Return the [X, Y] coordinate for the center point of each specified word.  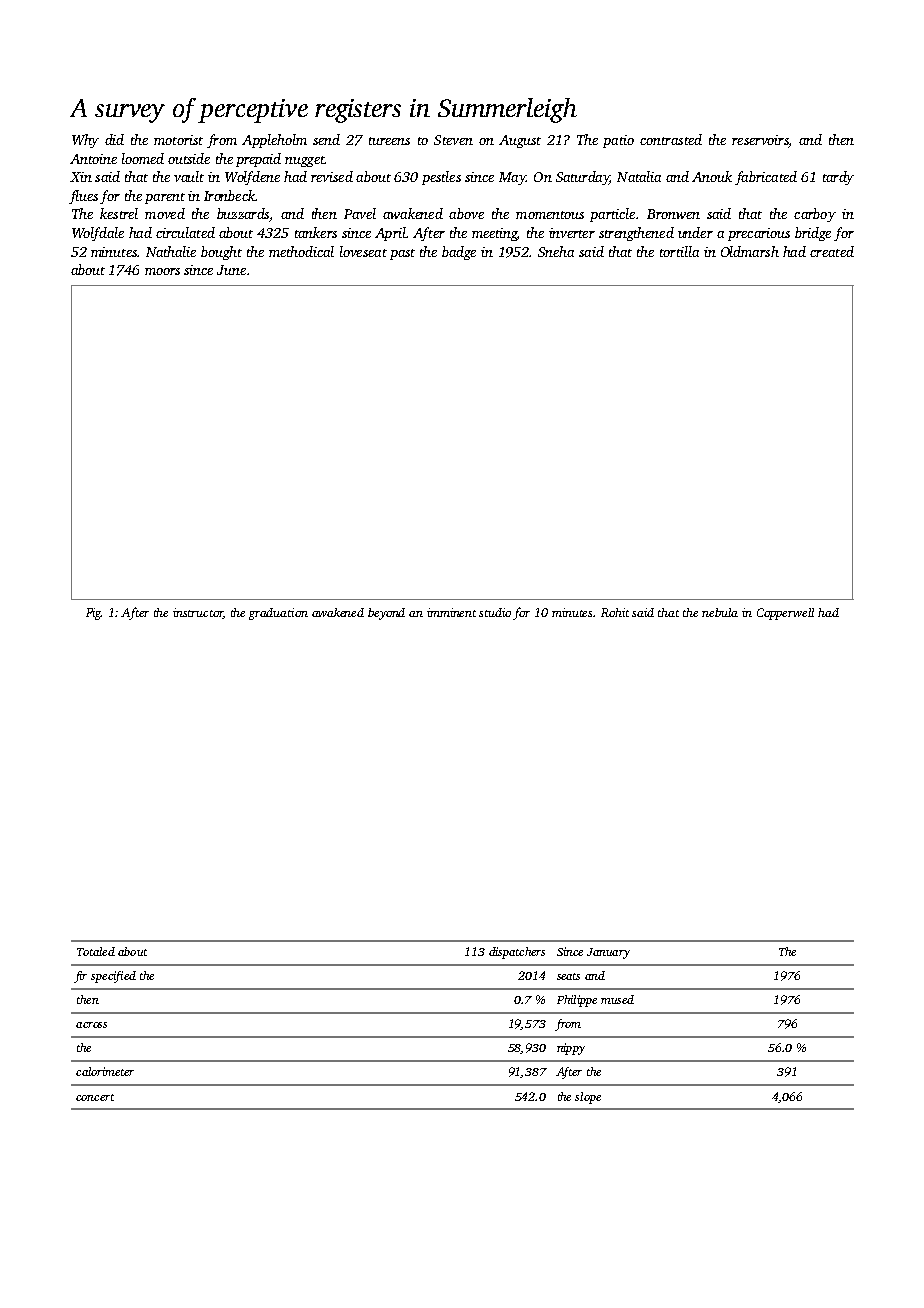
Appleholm [274, 141]
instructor [198, 613]
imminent [451, 612]
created [832, 251]
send [326, 139]
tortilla [679, 251]
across [91, 1025]
